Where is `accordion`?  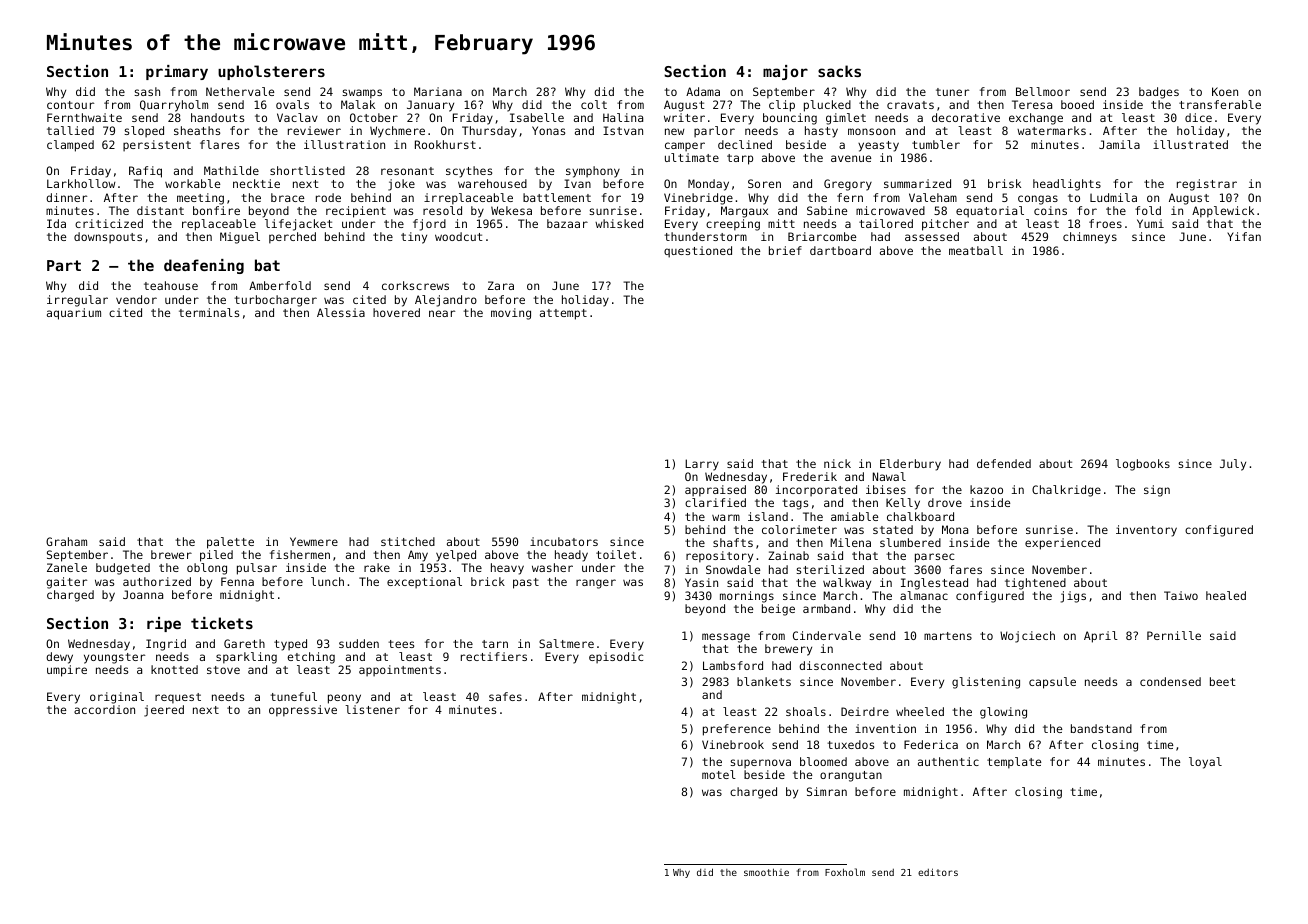
accordion is located at coordinates (104, 709).
